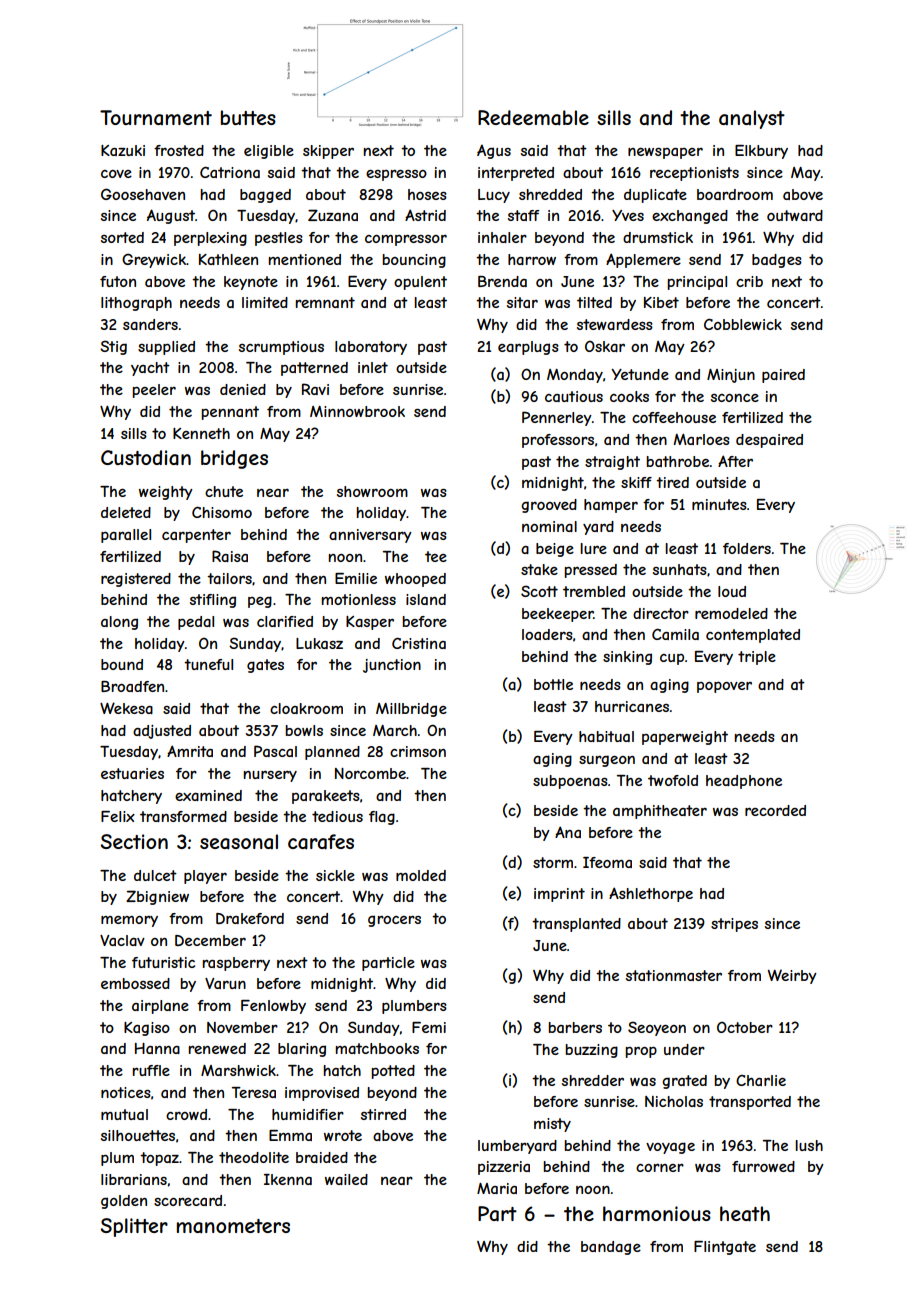 The height and width of the screenshot is (1308, 924). What do you see at coordinates (394, 921) in the screenshot?
I see `grocers` at bounding box center [394, 921].
